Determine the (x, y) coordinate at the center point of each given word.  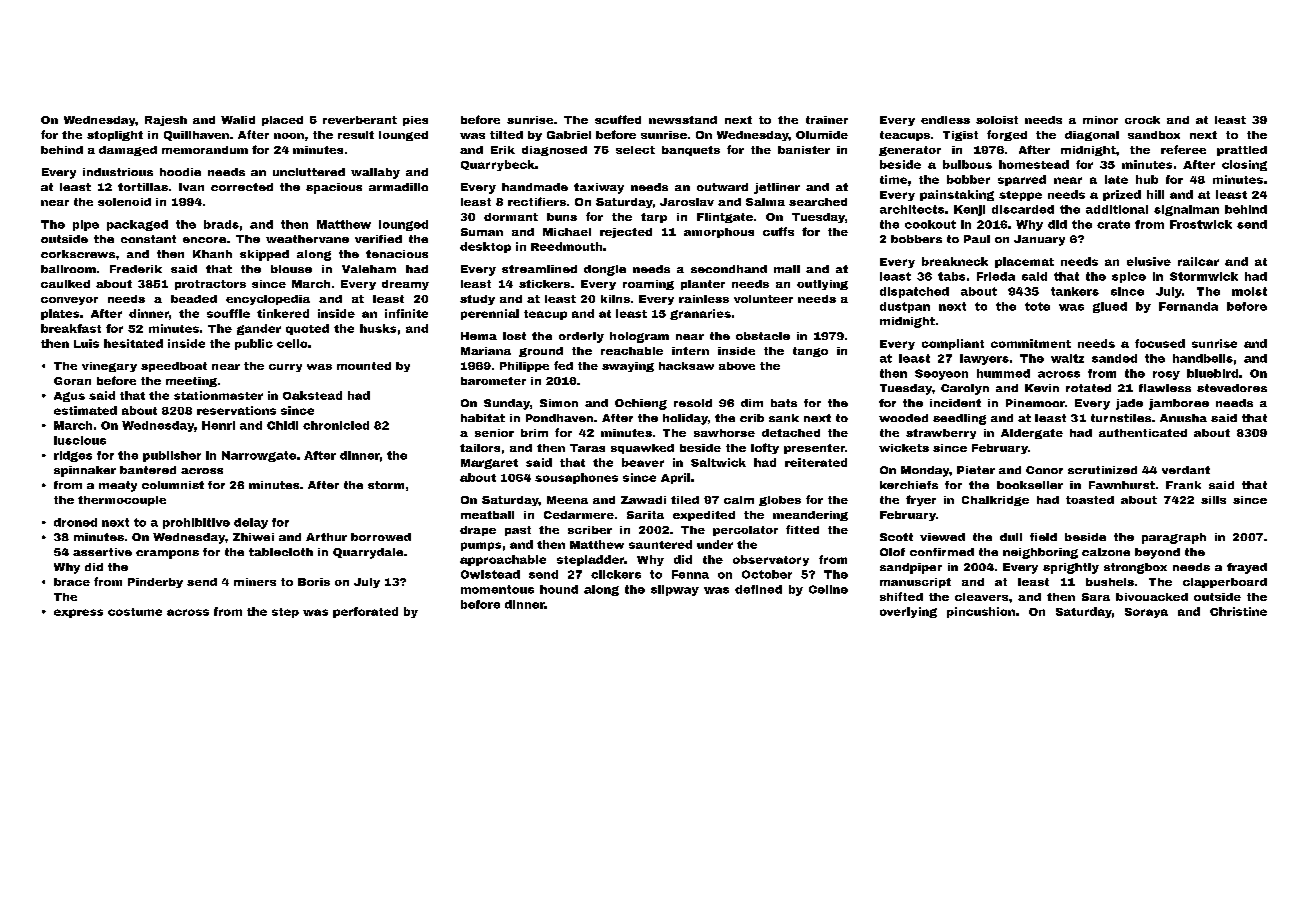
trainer (827, 120)
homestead (1034, 164)
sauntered (660, 544)
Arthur (326, 537)
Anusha (1183, 418)
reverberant (360, 120)
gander (259, 329)
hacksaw (686, 366)
